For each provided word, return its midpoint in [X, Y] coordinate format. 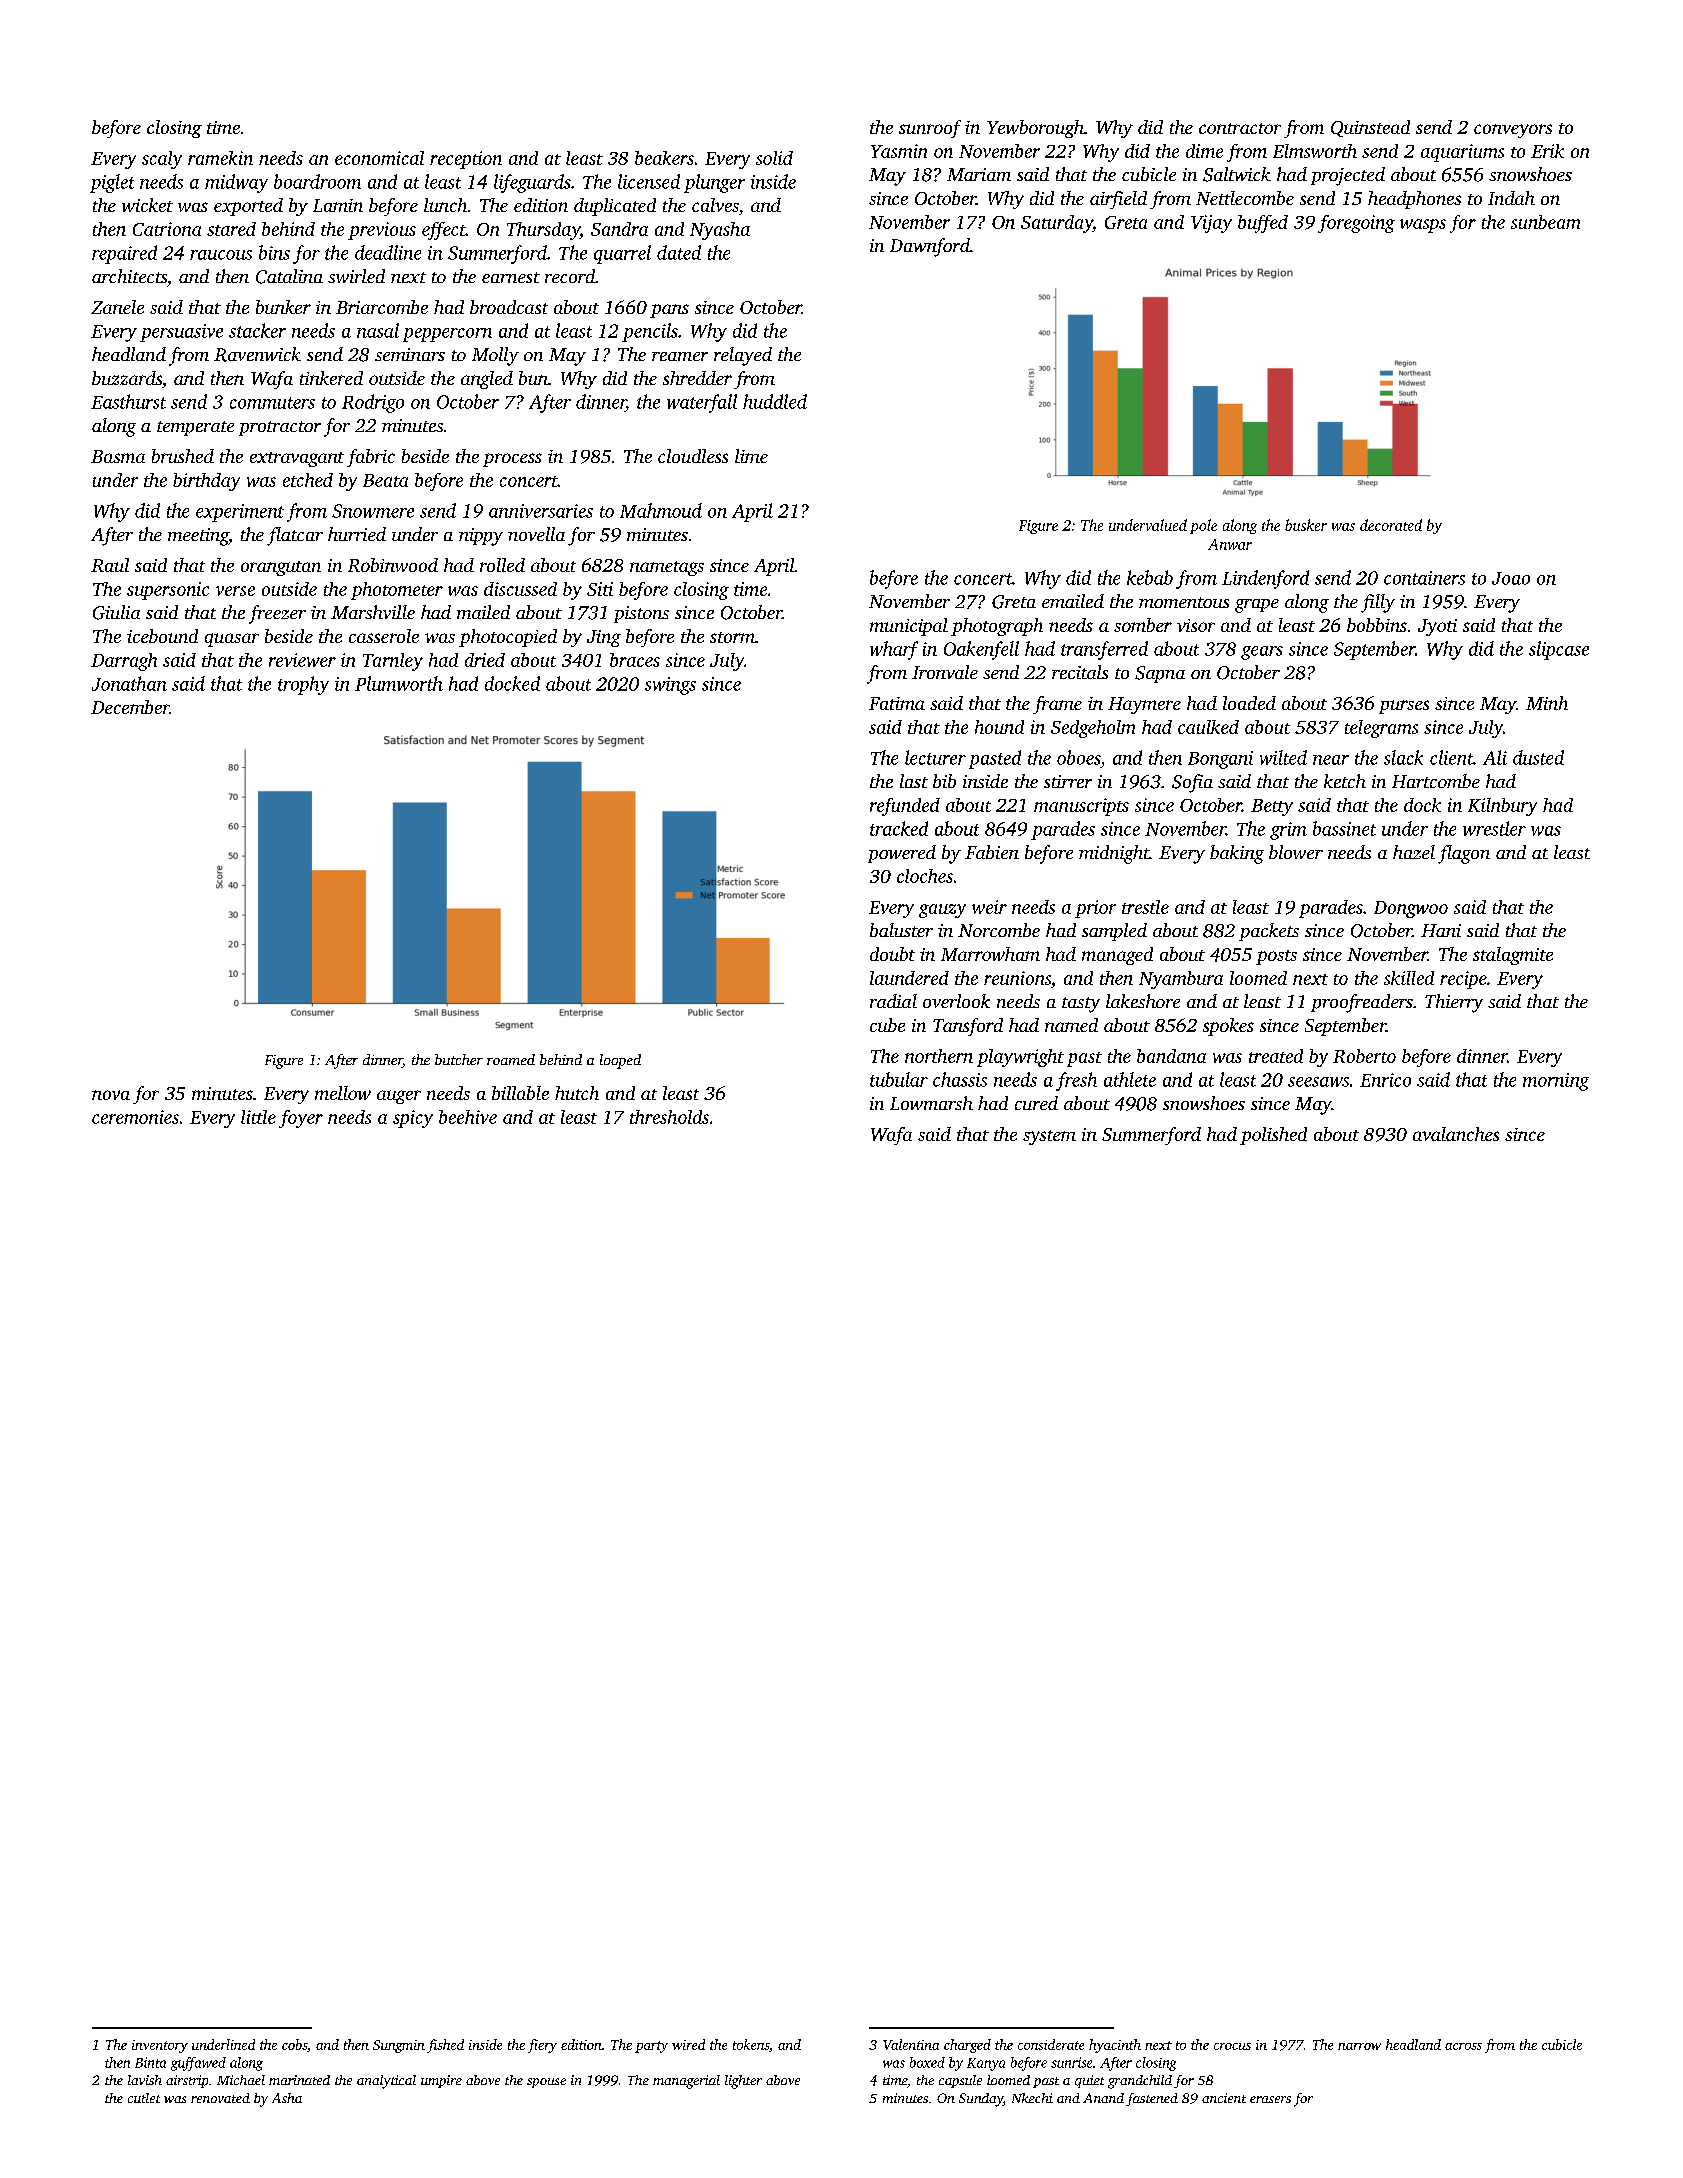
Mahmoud [661, 510]
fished [445, 2046]
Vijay [1211, 224]
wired [688, 2044]
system [1049, 1137]
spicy [413, 1119]
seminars [410, 354]
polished [1273, 1136]
